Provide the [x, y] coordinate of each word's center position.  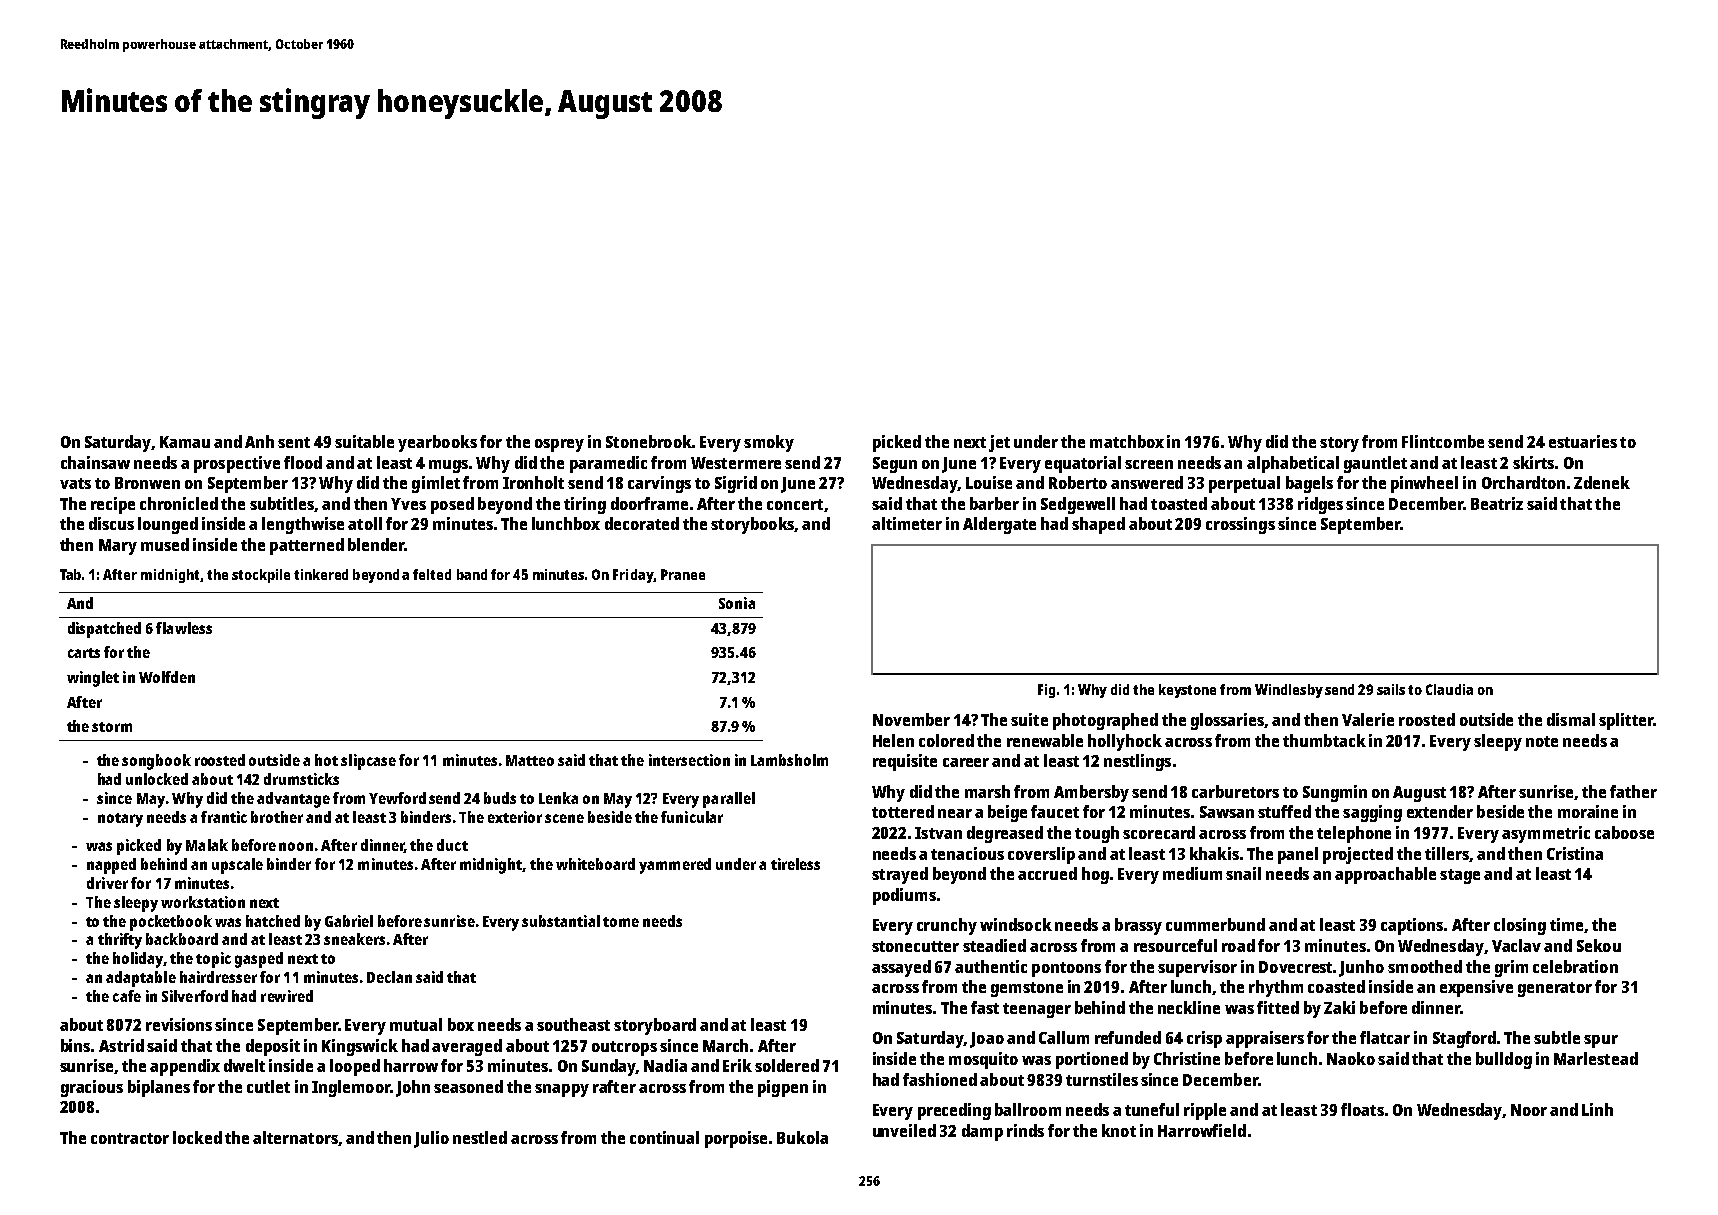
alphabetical [1293, 464]
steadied [994, 945]
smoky [769, 443]
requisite [905, 762]
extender [1440, 811]
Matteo [530, 760]
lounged [168, 525]
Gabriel [349, 921]
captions [1412, 926]
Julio [431, 1139]
